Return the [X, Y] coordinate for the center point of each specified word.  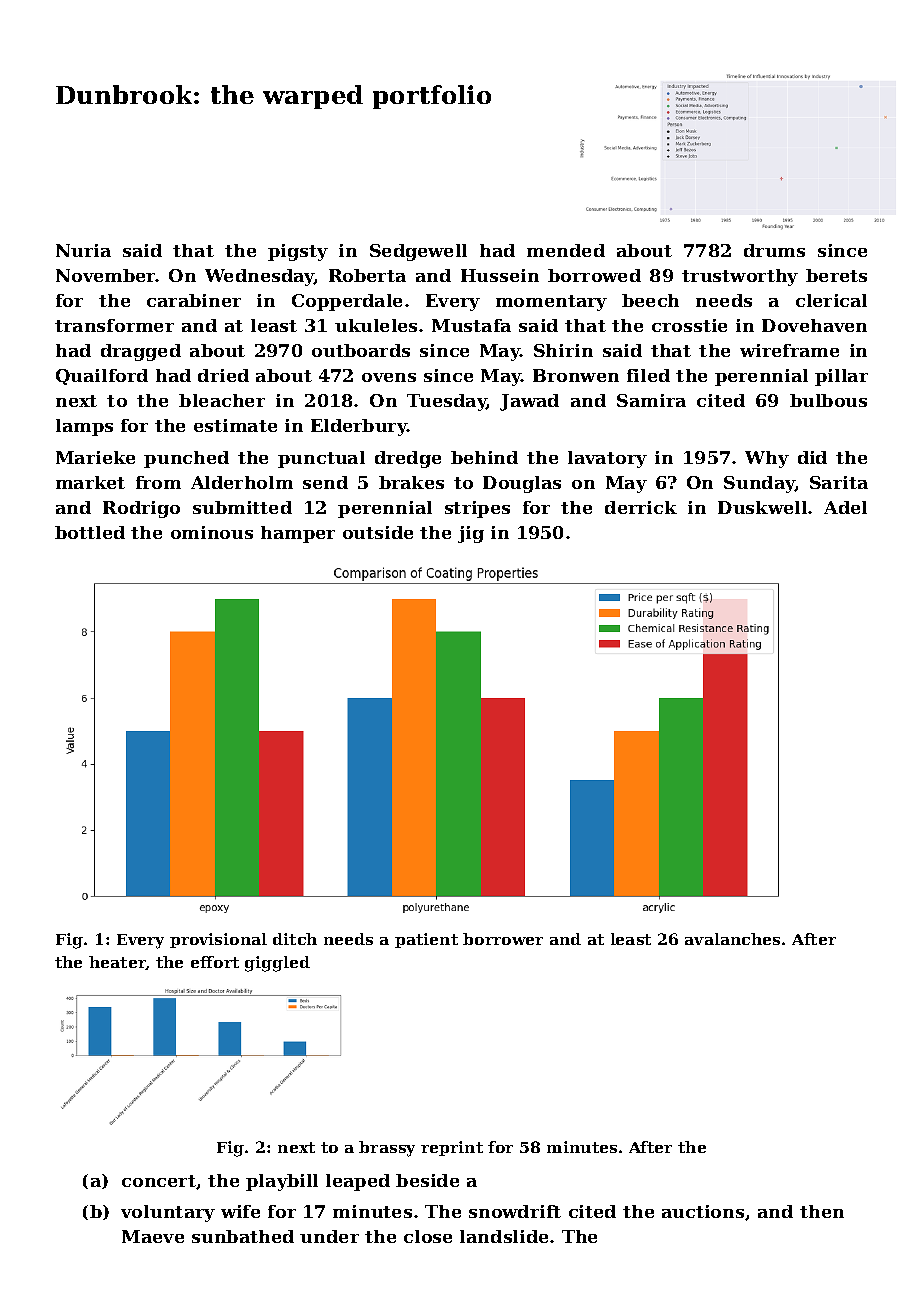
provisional [218, 940]
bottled [90, 532]
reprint [452, 1148]
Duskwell [762, 507]
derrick [641, 507]
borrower [503, 939]
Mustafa [471, 325]
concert [159, 1181]
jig [471, 534]
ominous [212, 532]
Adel [845, 507]
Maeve [153, 1236]
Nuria [83, 250]
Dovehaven [814, 325]
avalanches [732, 939]
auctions [703, 1211]
